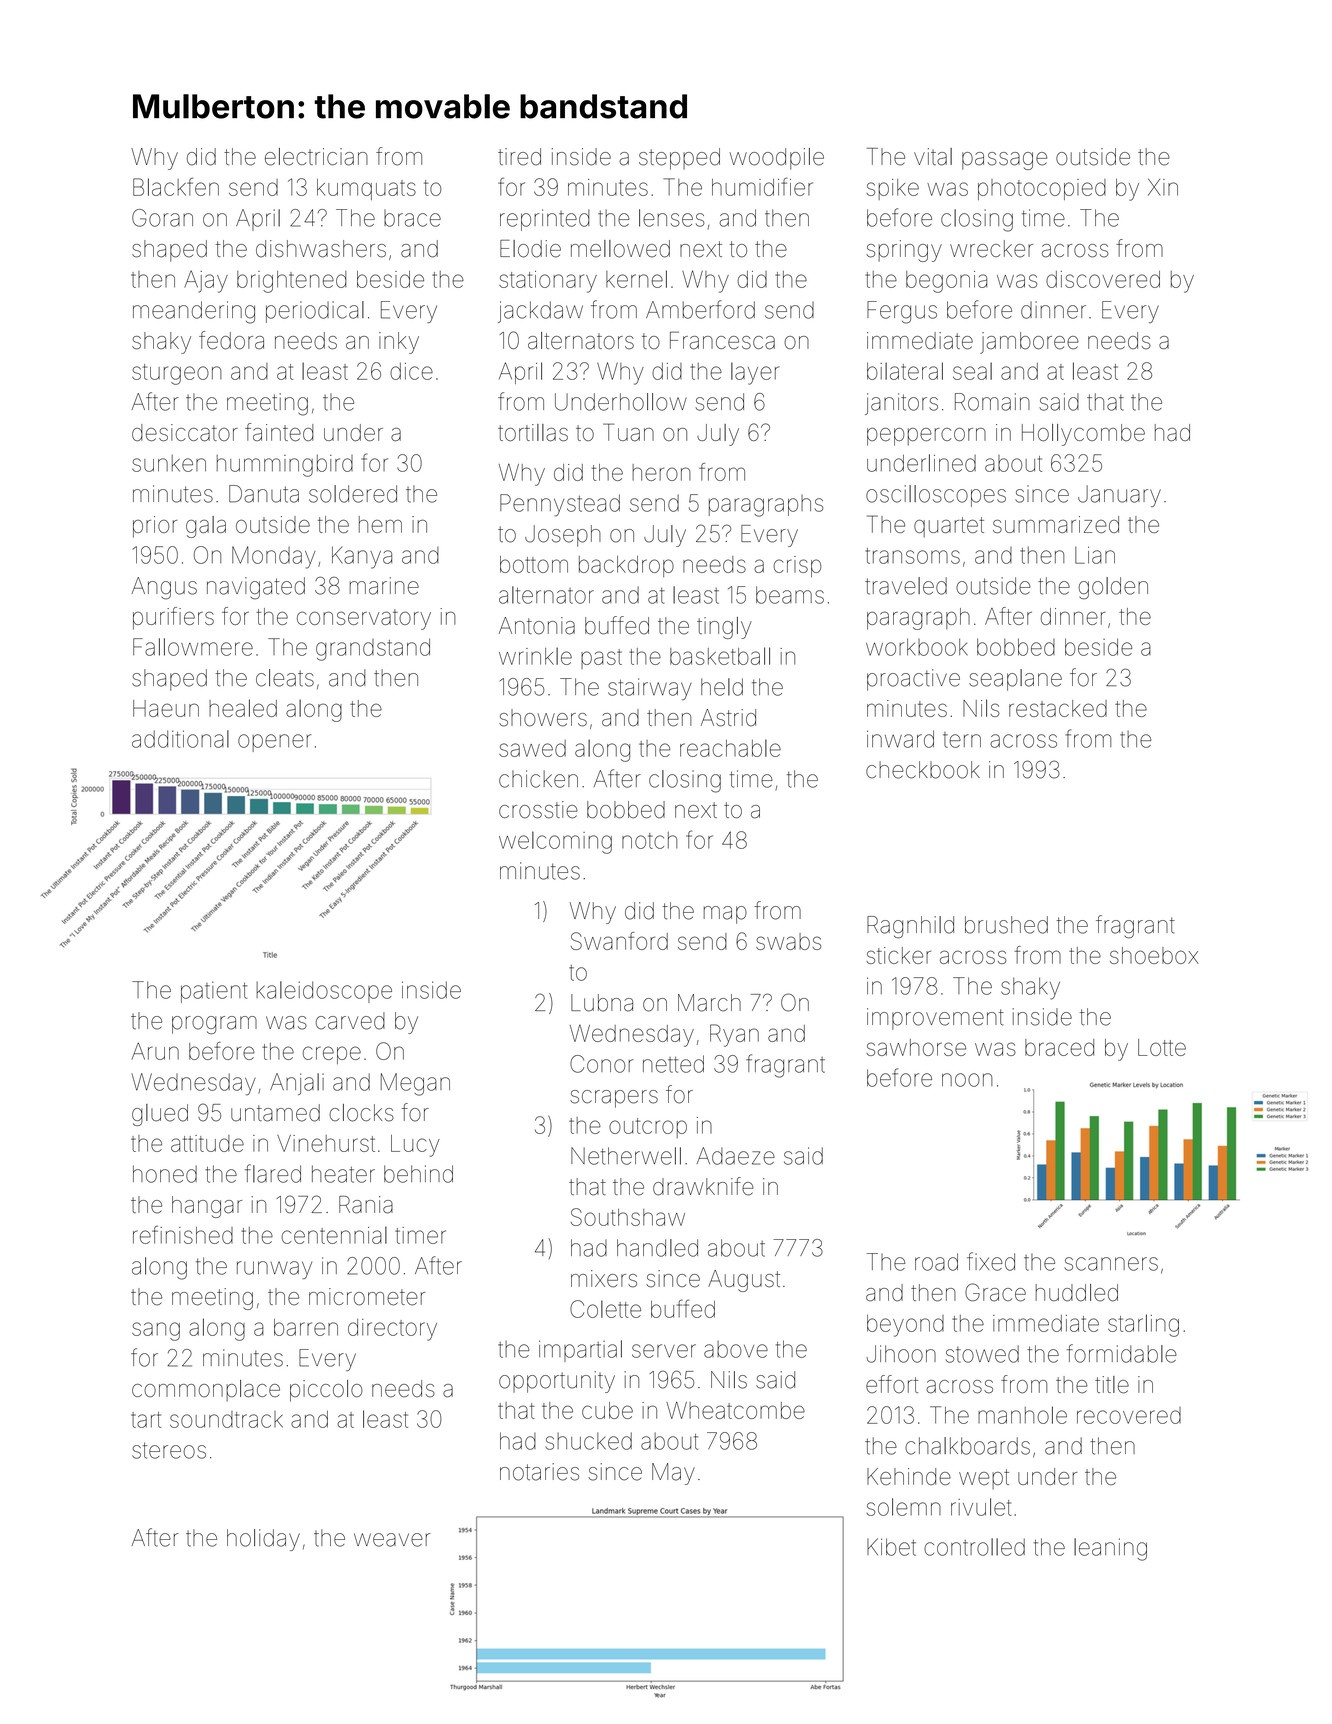 This screenshot has width=1332, height=1724. What do you see at coordinates (777, 159) in the screenshot?
I see `woodpile` at bounding box center [777, 159].
